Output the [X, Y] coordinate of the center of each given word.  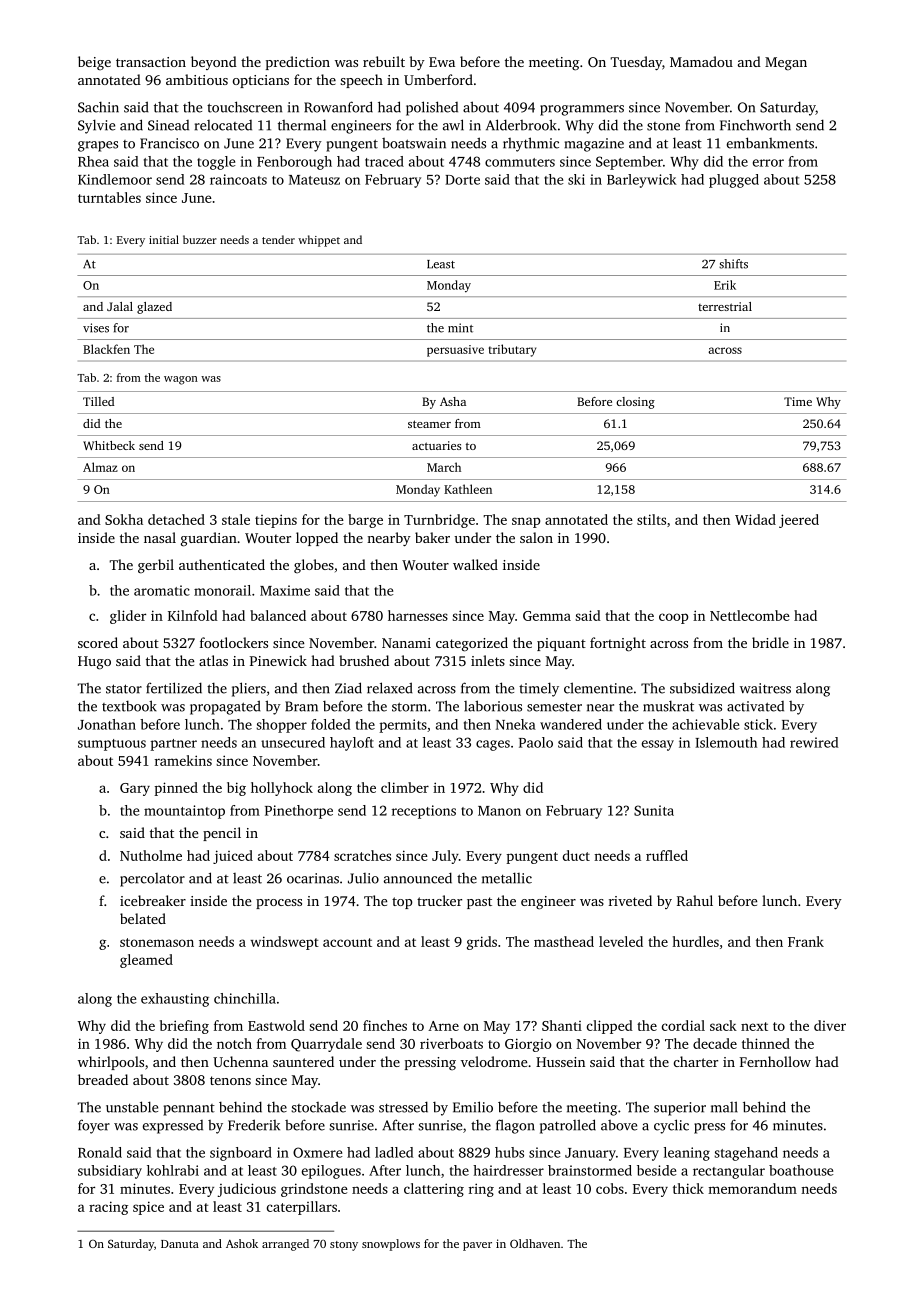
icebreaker [153, 900]
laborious [493, 706]
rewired [814, 742]
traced [384, 161]
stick [758, 724]
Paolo [536, 742]
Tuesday [636, 63]
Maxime [285, 590]
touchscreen [244, 107]
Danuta [180, 1244]
